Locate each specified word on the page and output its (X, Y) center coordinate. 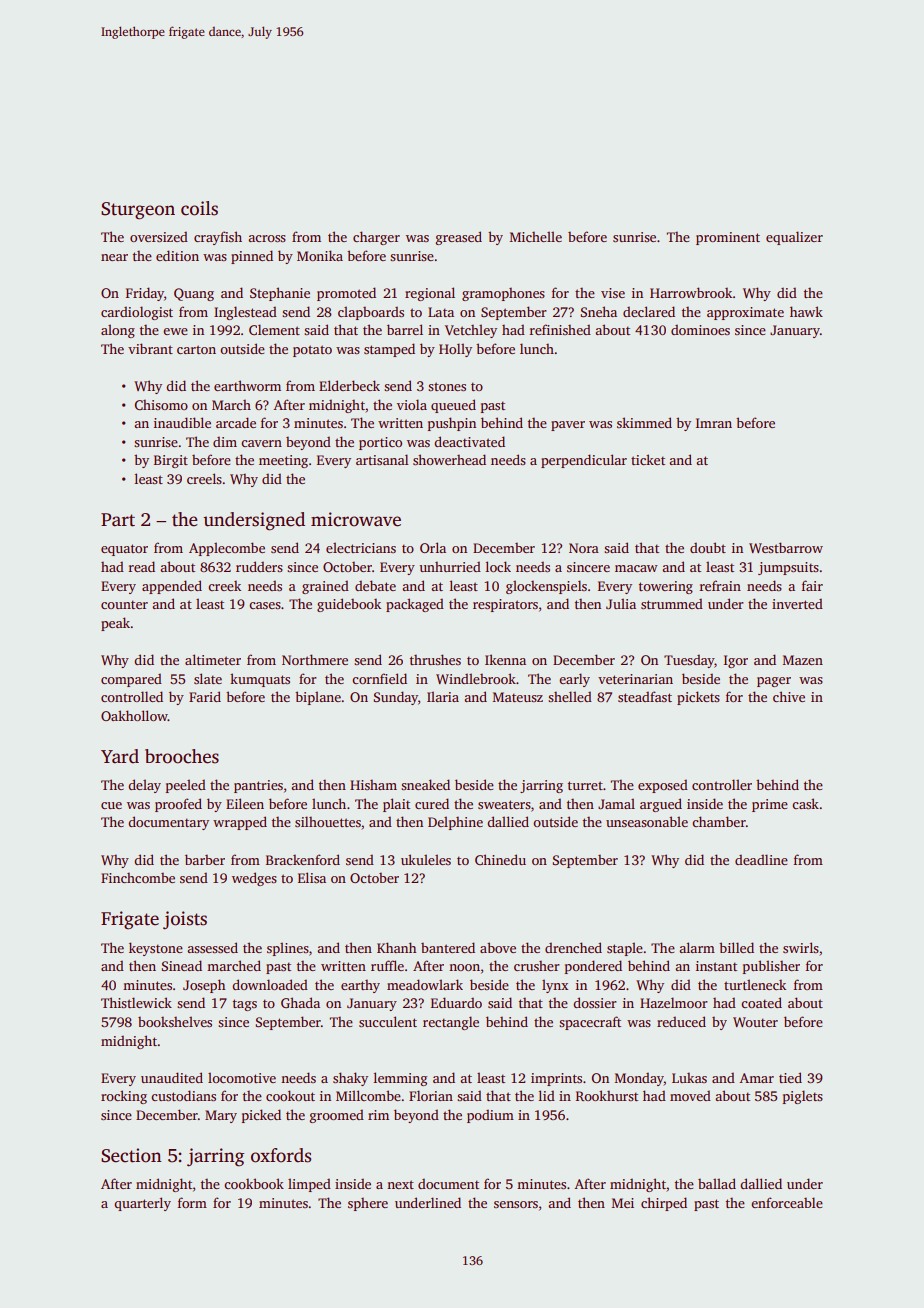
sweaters (504, 804)
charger (376, 238)
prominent (728, 238)
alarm (697, 947)
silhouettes (328, 821)
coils (199, 208)
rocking (124, 1097)
